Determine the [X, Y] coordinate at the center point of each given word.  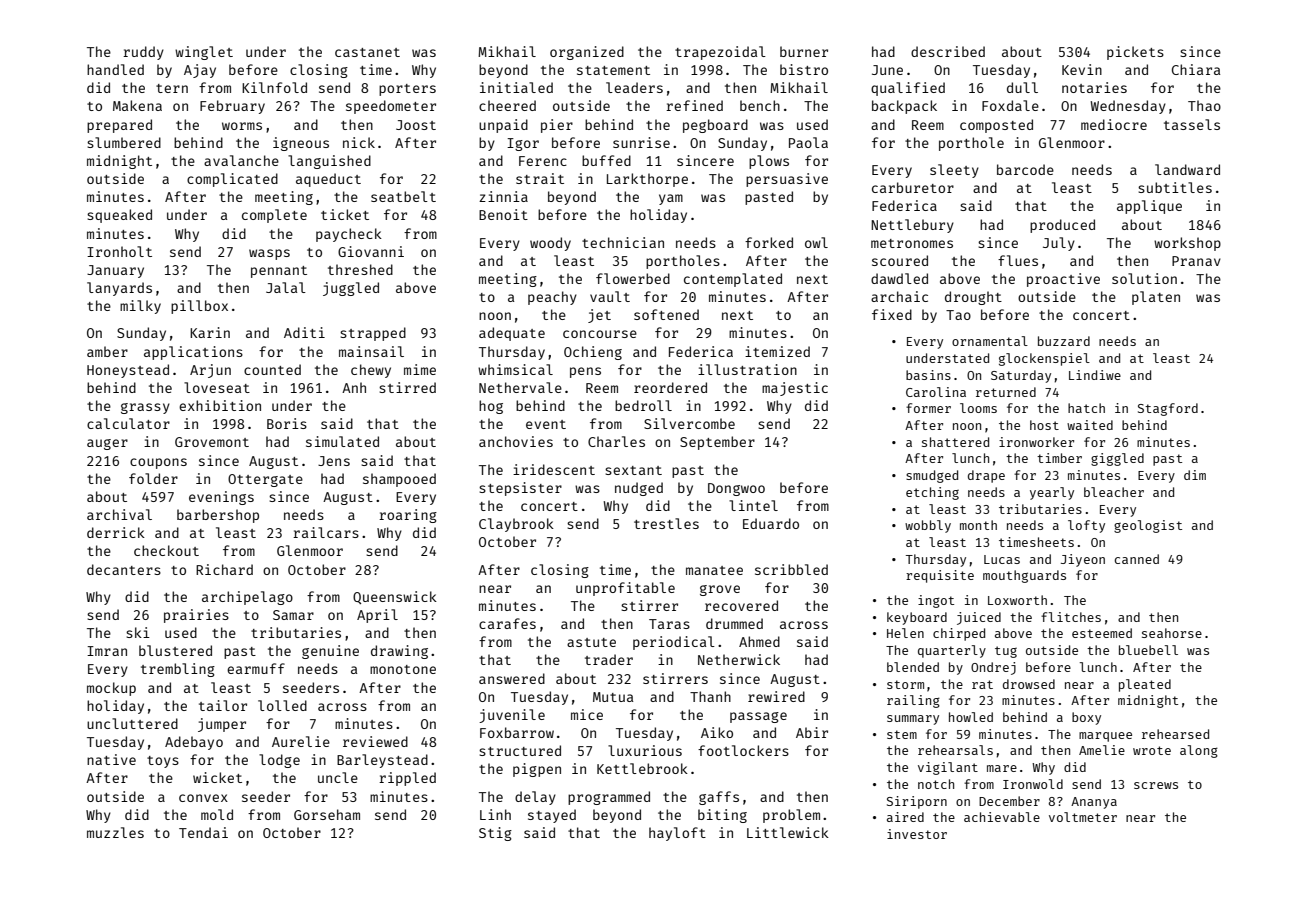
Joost [416, 125]
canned [1137, 559]
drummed [734, 623]
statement [613, 70]
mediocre [1114, 124]
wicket [217, 777]
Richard [224, 569]
